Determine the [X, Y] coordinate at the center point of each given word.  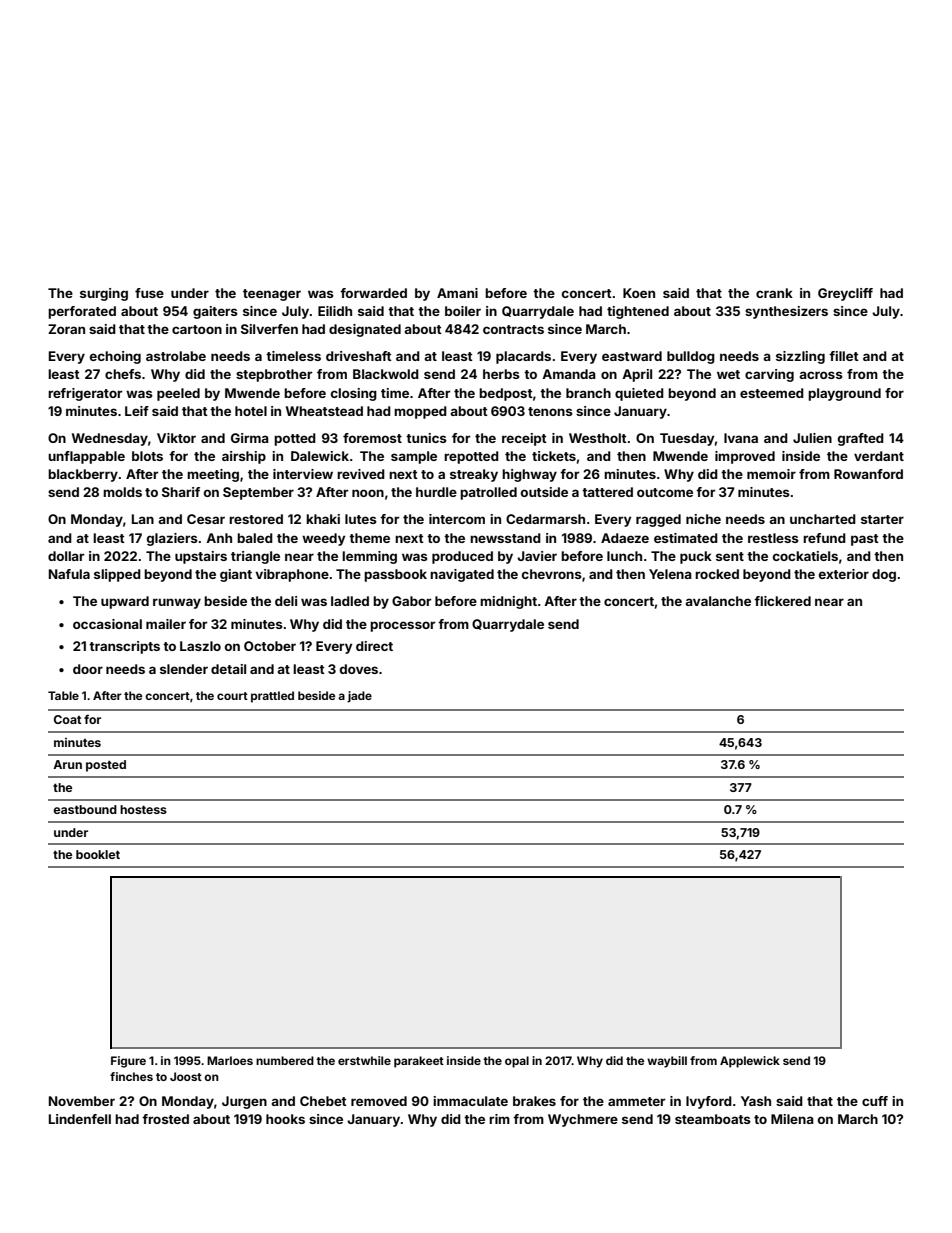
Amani [457, 293]
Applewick [750, 1062]
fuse [149, 293]
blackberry [83, 475]
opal [517, 1062]
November [82, 1101]
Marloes [230, 1060]
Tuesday [687, 439]
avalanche [718, 601]
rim [499, 1119]
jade [359, 697]
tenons [550, 411]
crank [774, 293]
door [88, 669]
